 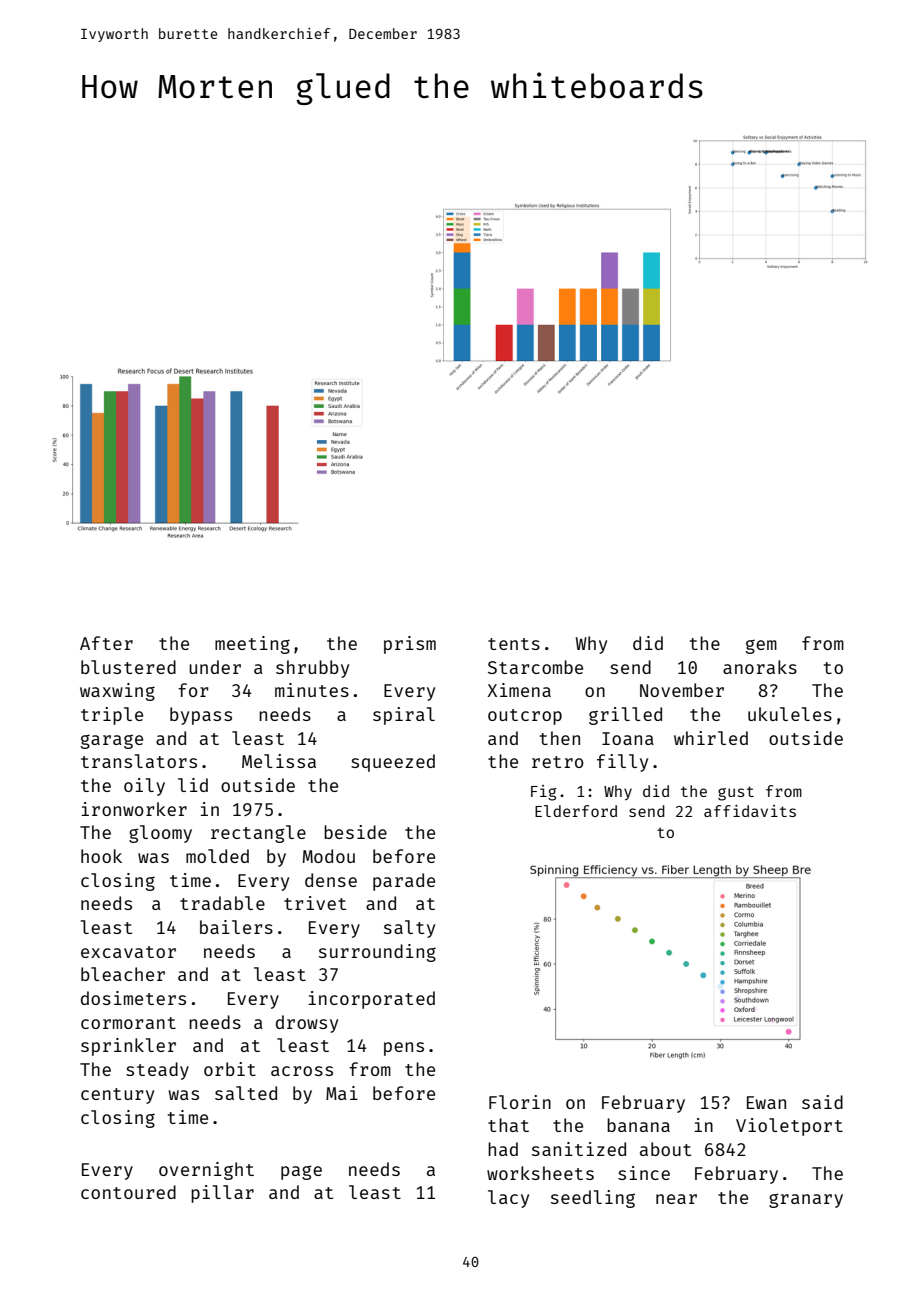 What do you see at coordinates (117, 1096) in the image?
I see `century` at bounding box center [117, 1096].
